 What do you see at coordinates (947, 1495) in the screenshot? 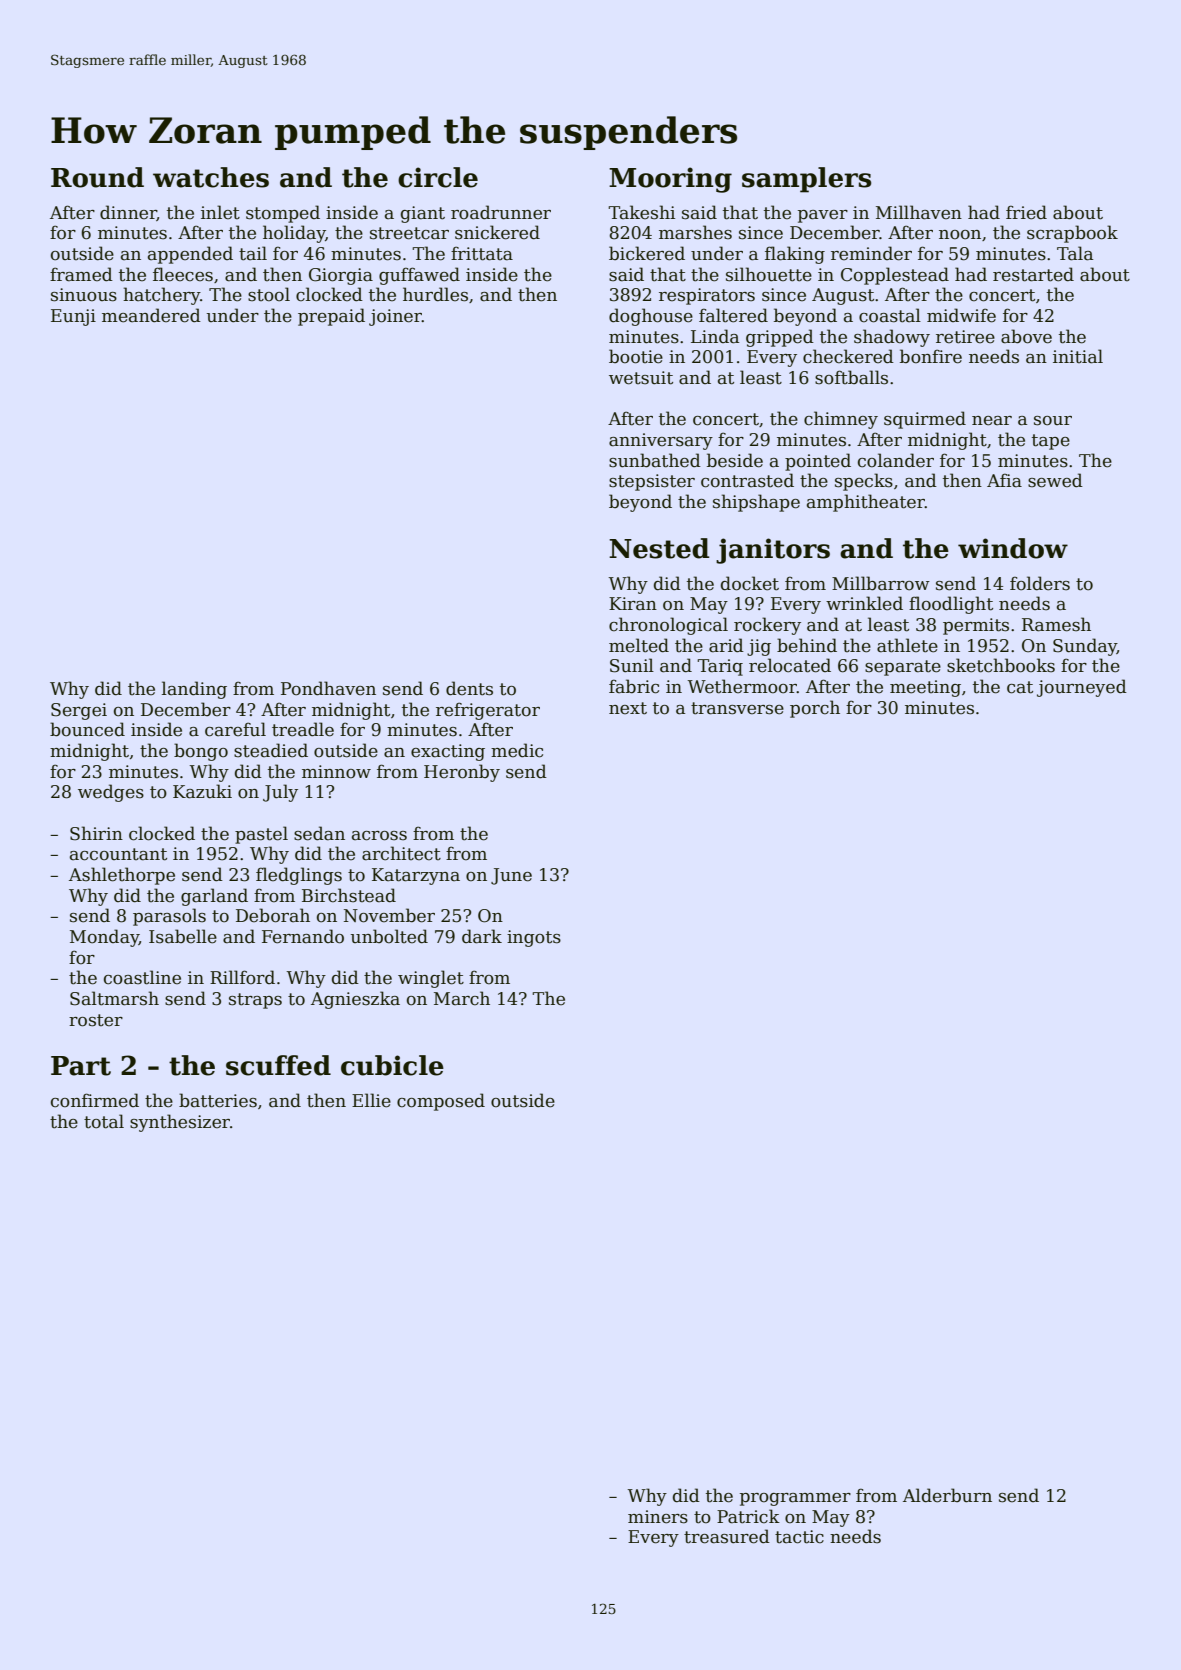
I see `Alderburn` at bounding box center [947, 1495].
